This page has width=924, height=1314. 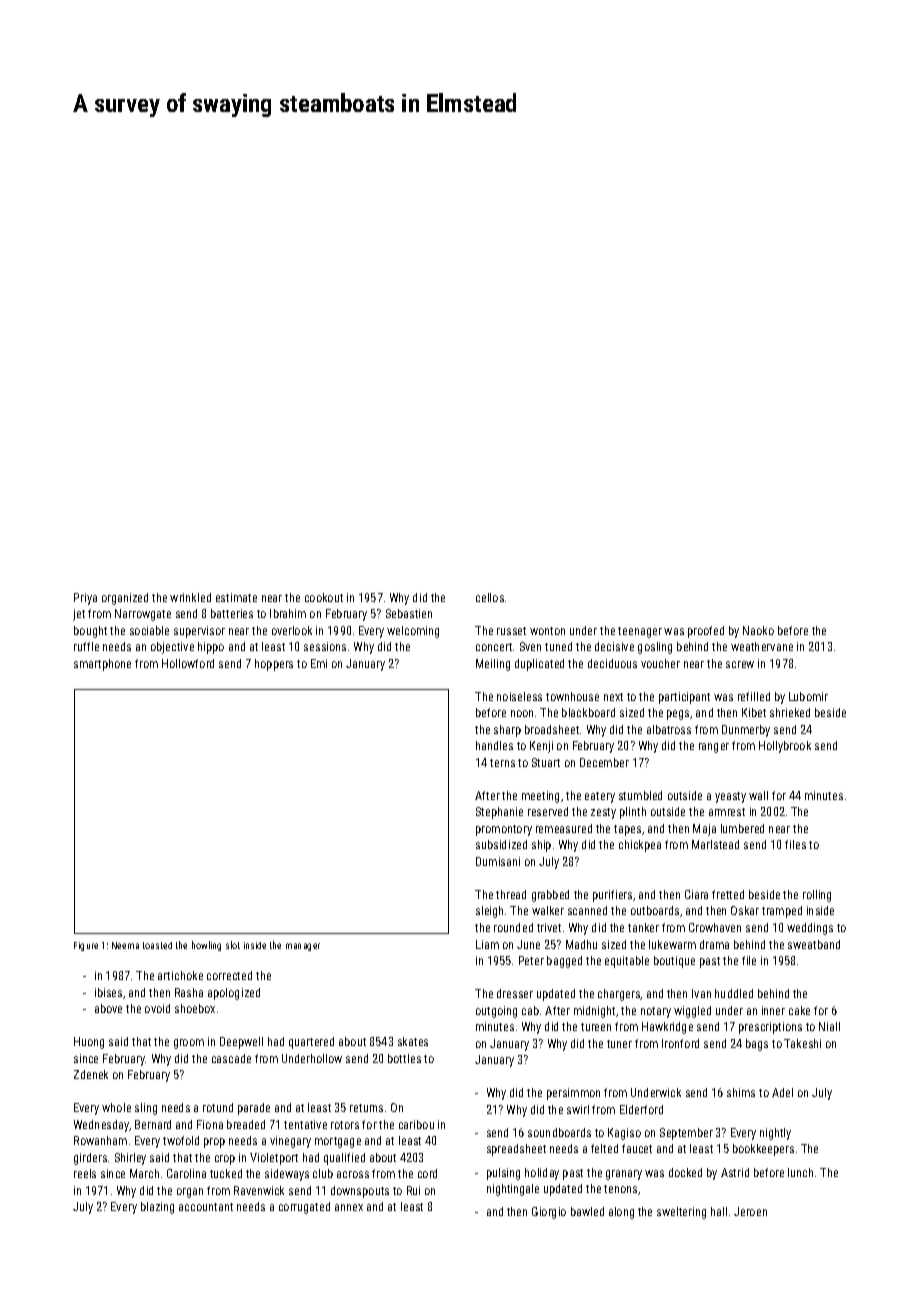 What do you see at coordinates (498, 861) in the page?
I see `Dumisani` at bounding box center [498, 861].
